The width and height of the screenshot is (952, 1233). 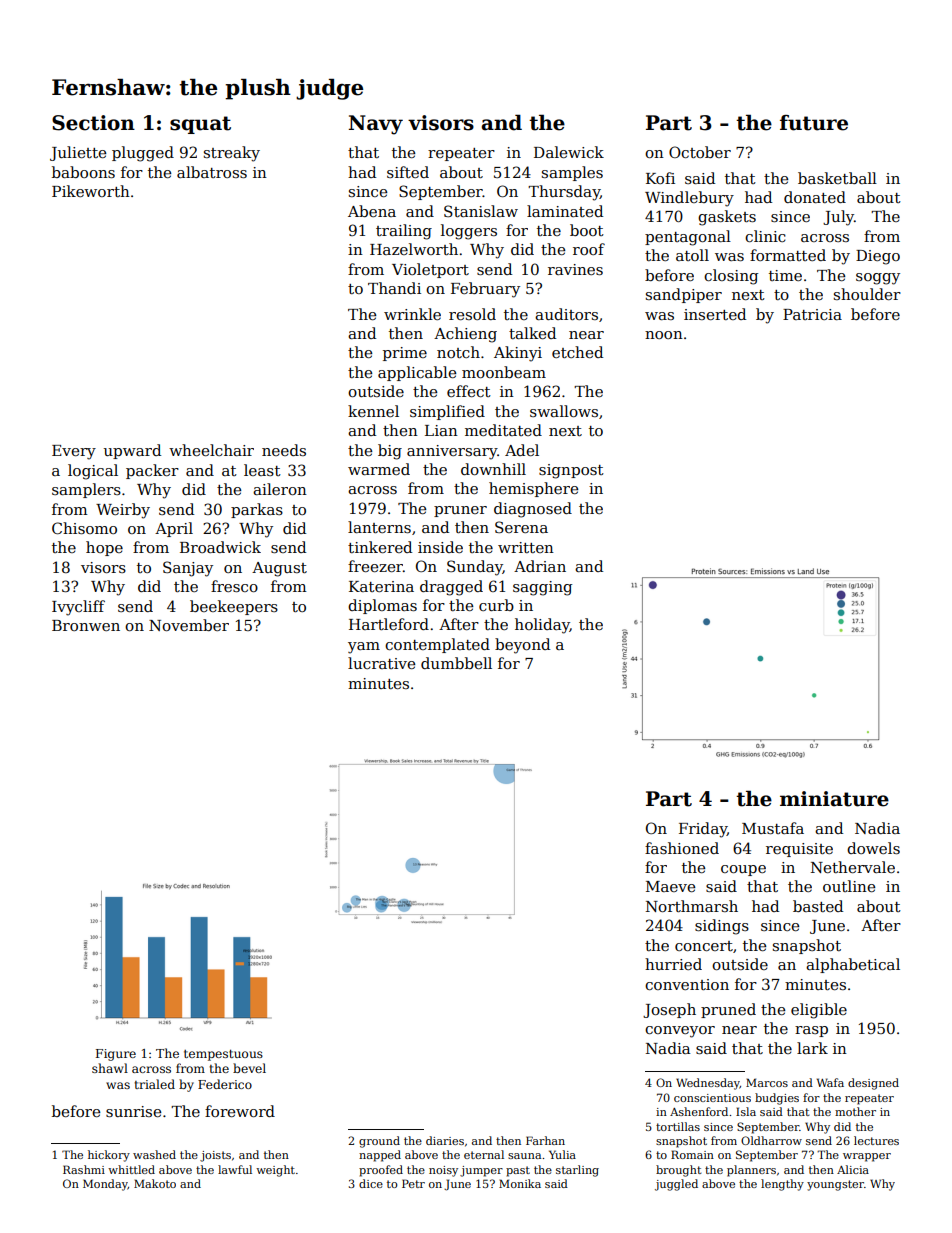 What do you see at coordinates (731, 277) in the screenshot?
I see `closing` at bounding box center [731, 277].
